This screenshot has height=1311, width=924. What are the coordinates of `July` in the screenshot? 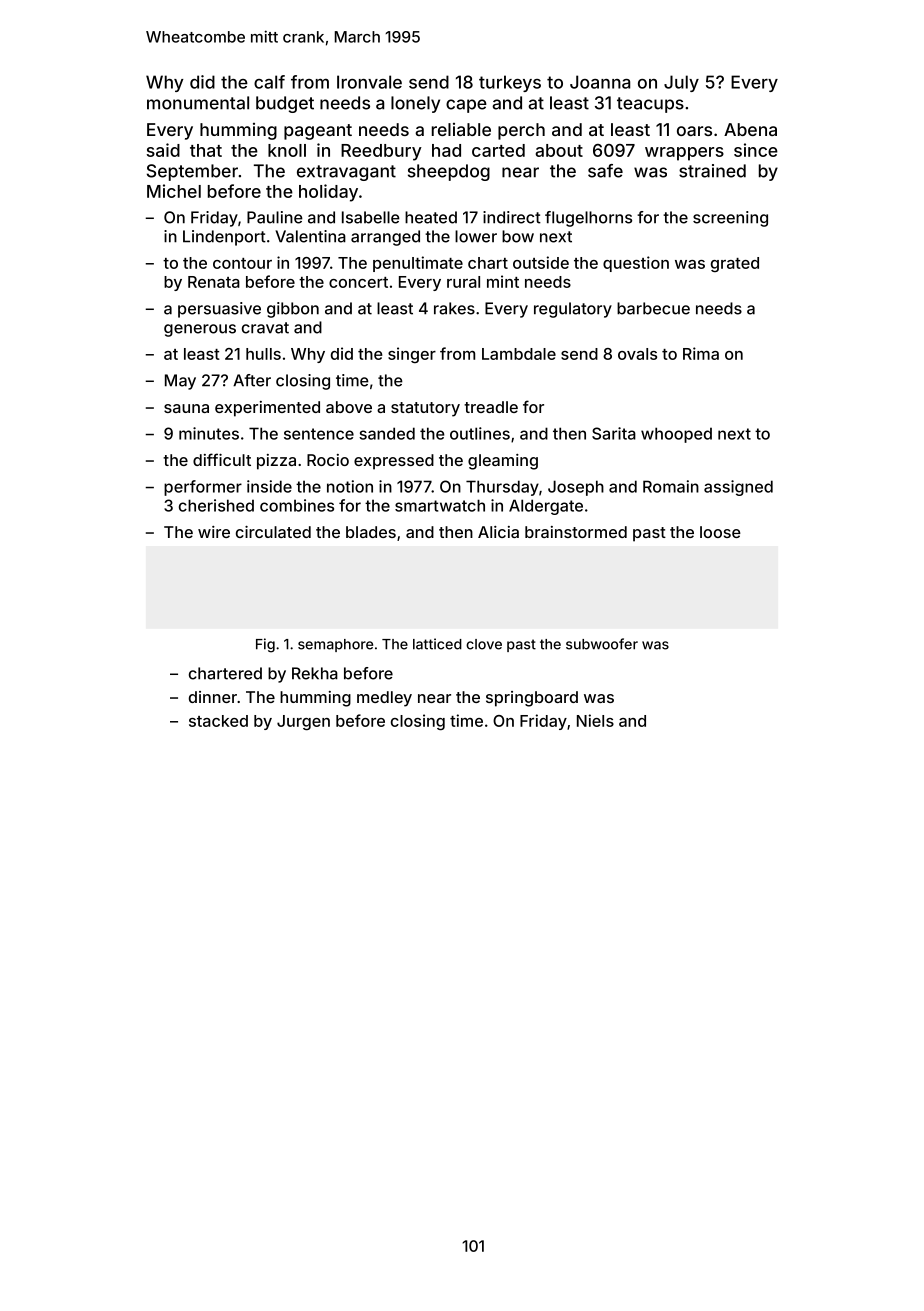 It's located at (681, 83).
